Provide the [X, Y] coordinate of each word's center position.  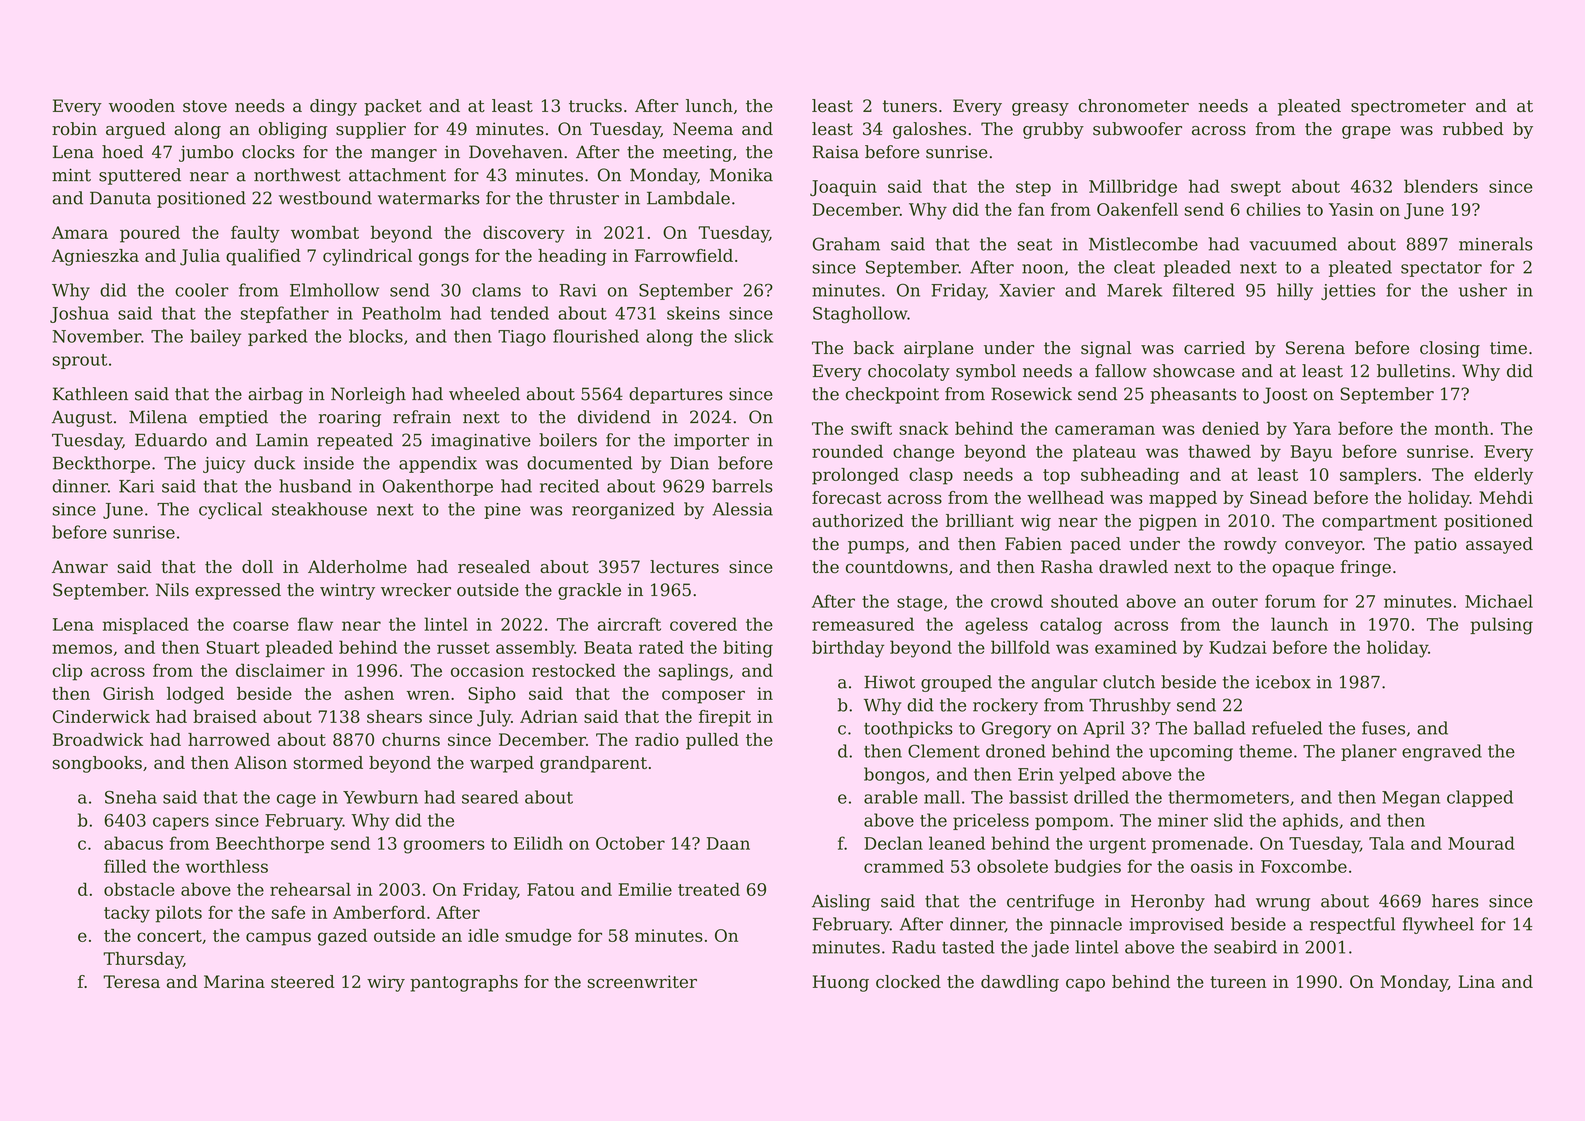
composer [703, 697]
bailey [216, 337]
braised [225, 716]
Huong [841, 983]
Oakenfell [1137, 209]
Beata [608, 647]
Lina [1476, 981]
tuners [910, 106]
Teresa [131, 981]
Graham [846, 244]
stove [205, 106]
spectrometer [1408, 108]
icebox [1283, 682]
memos [82, 649]
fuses [1383, 728]
